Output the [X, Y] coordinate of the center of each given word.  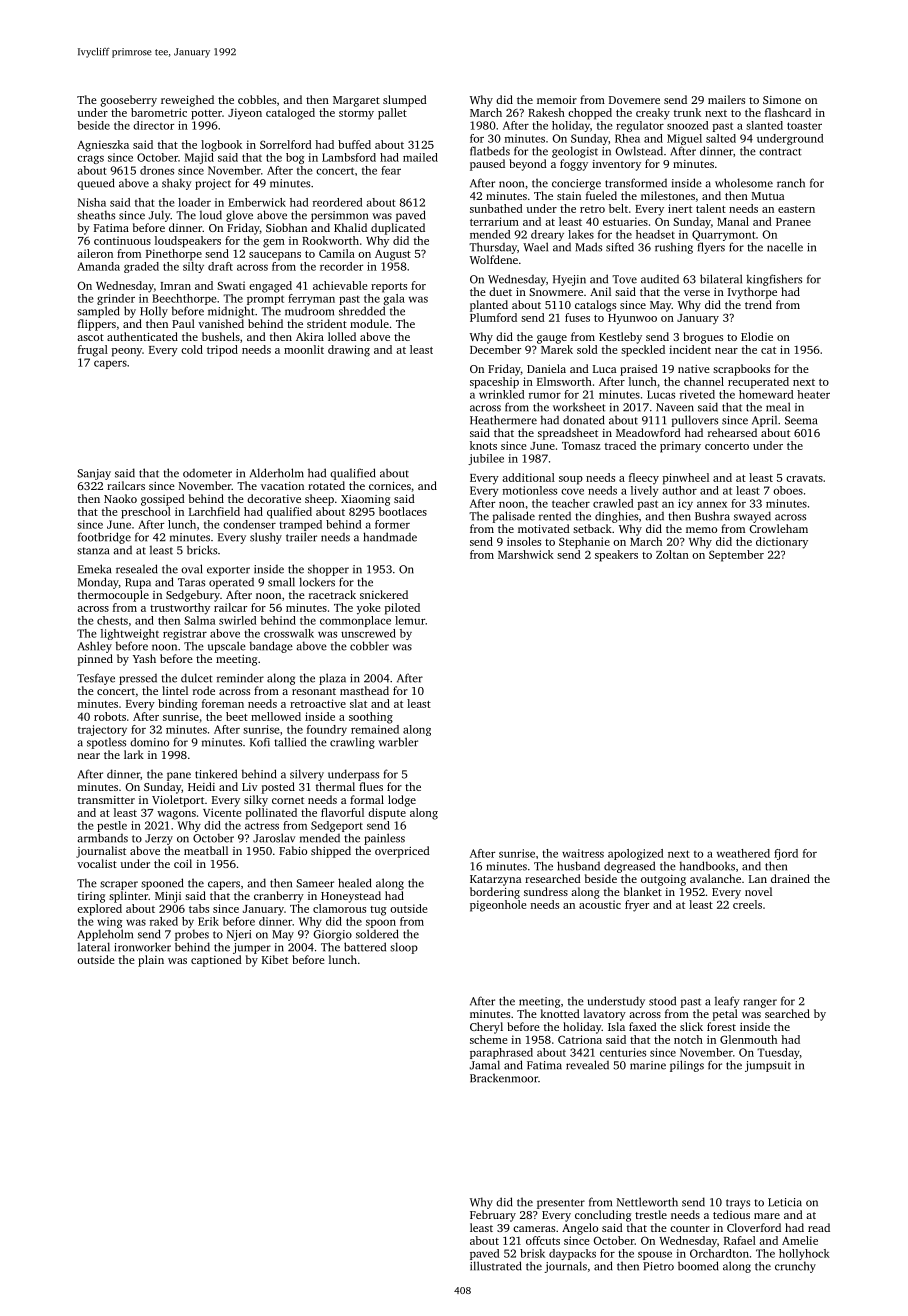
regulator [640, 126]
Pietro [658, 1266]
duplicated [398, 229]
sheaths [96, 215]
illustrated [496, 1266]
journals [565, 1267]
